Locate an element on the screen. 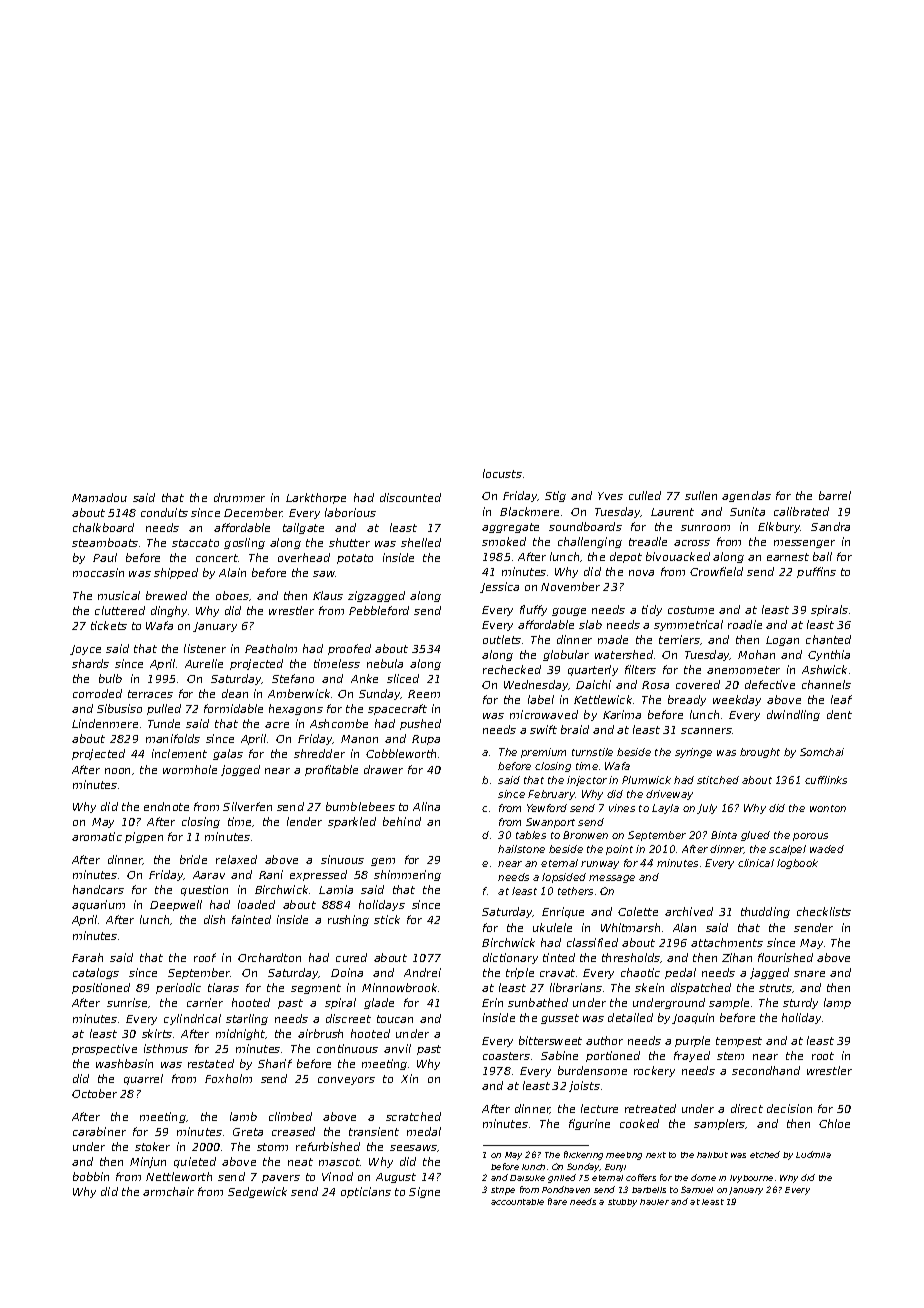  slab is located at coordinates (590, 624).
